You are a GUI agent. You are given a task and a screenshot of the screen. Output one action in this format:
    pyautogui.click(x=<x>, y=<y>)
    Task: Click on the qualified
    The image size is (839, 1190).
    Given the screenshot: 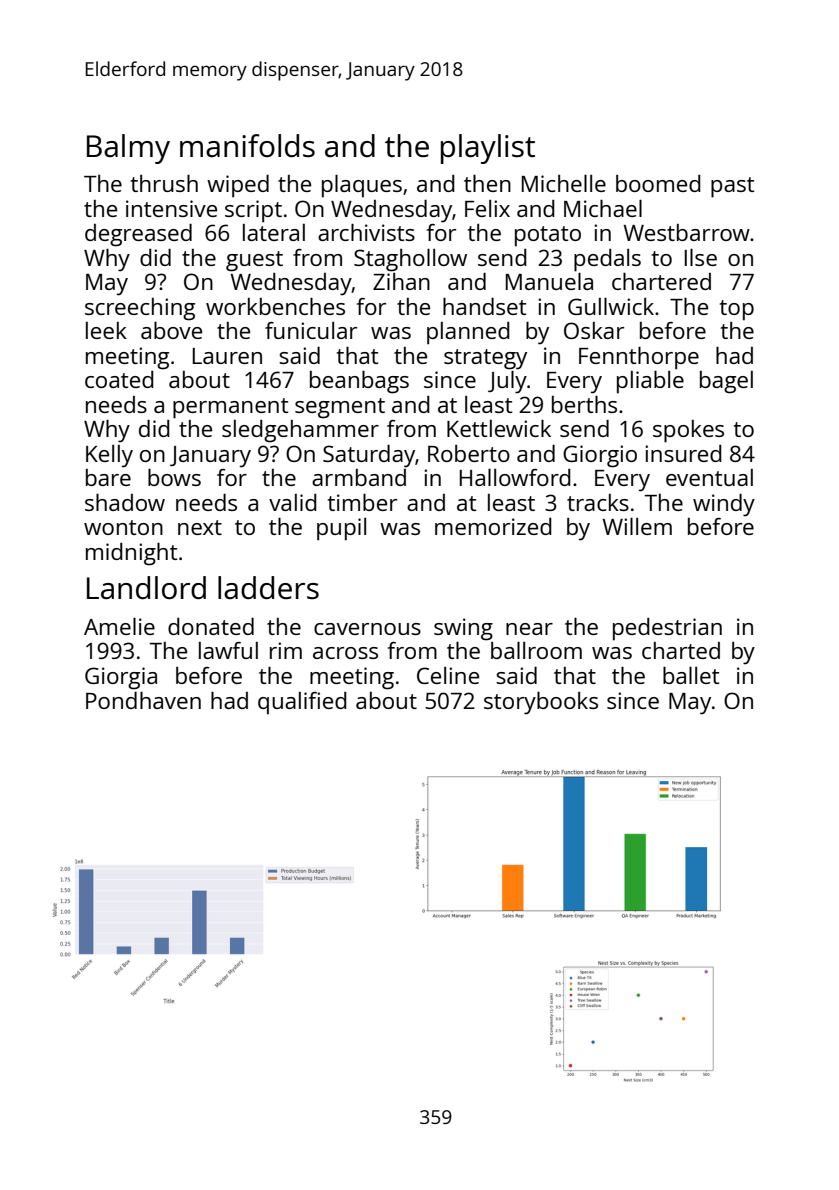 What is the action you would take?
    pyautogui.click(x=302, y=703)
